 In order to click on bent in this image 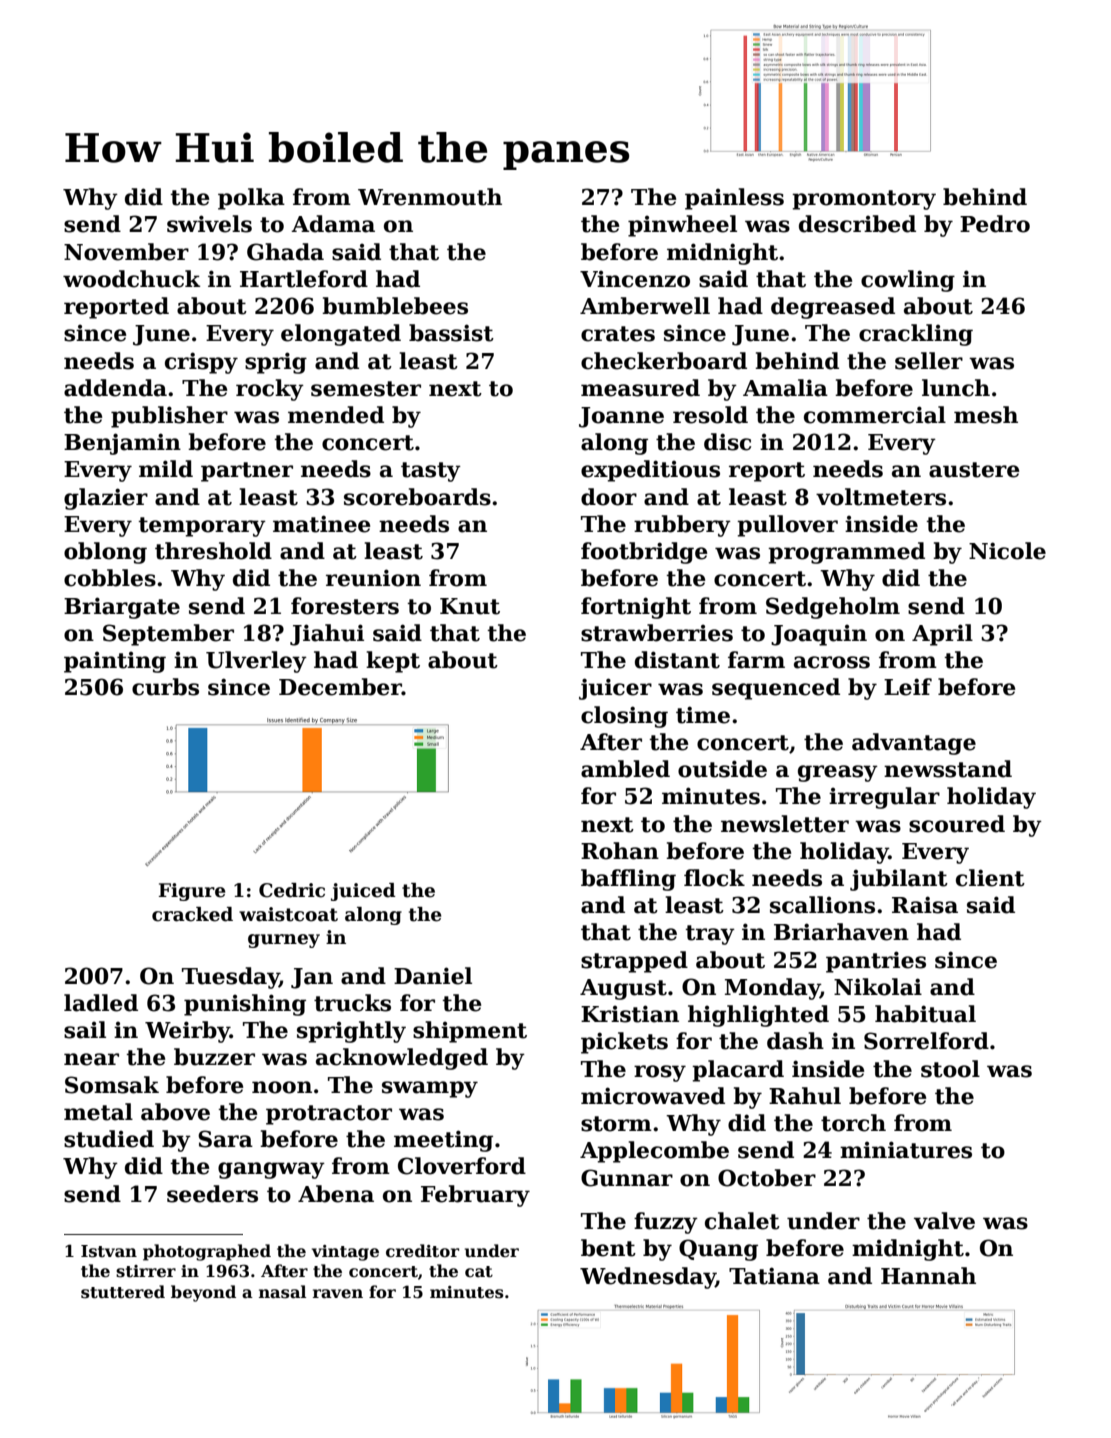, I will do `click(608, 1248)`.
